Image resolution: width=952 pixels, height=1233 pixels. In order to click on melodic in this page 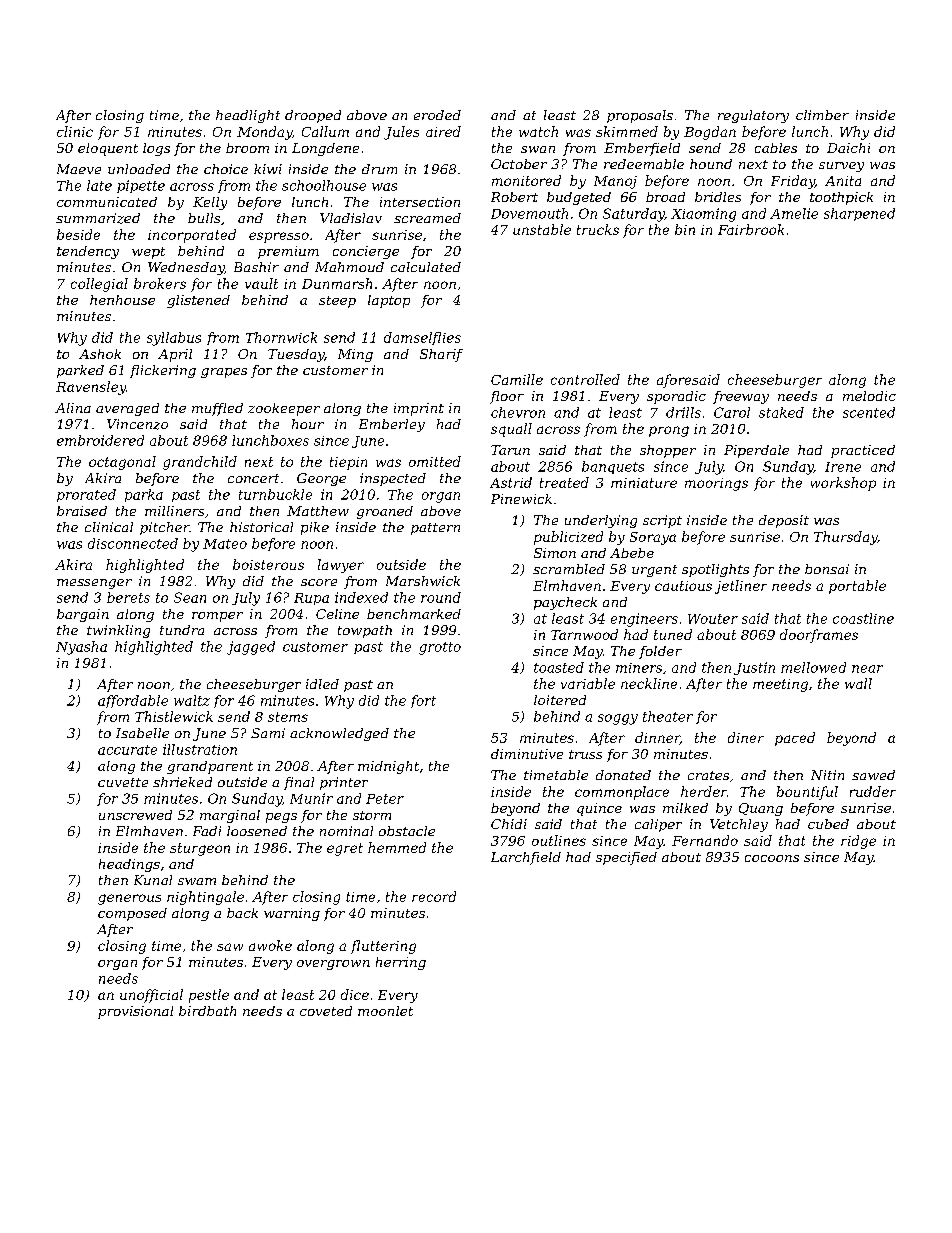, I will do `click(869, 396)`.
